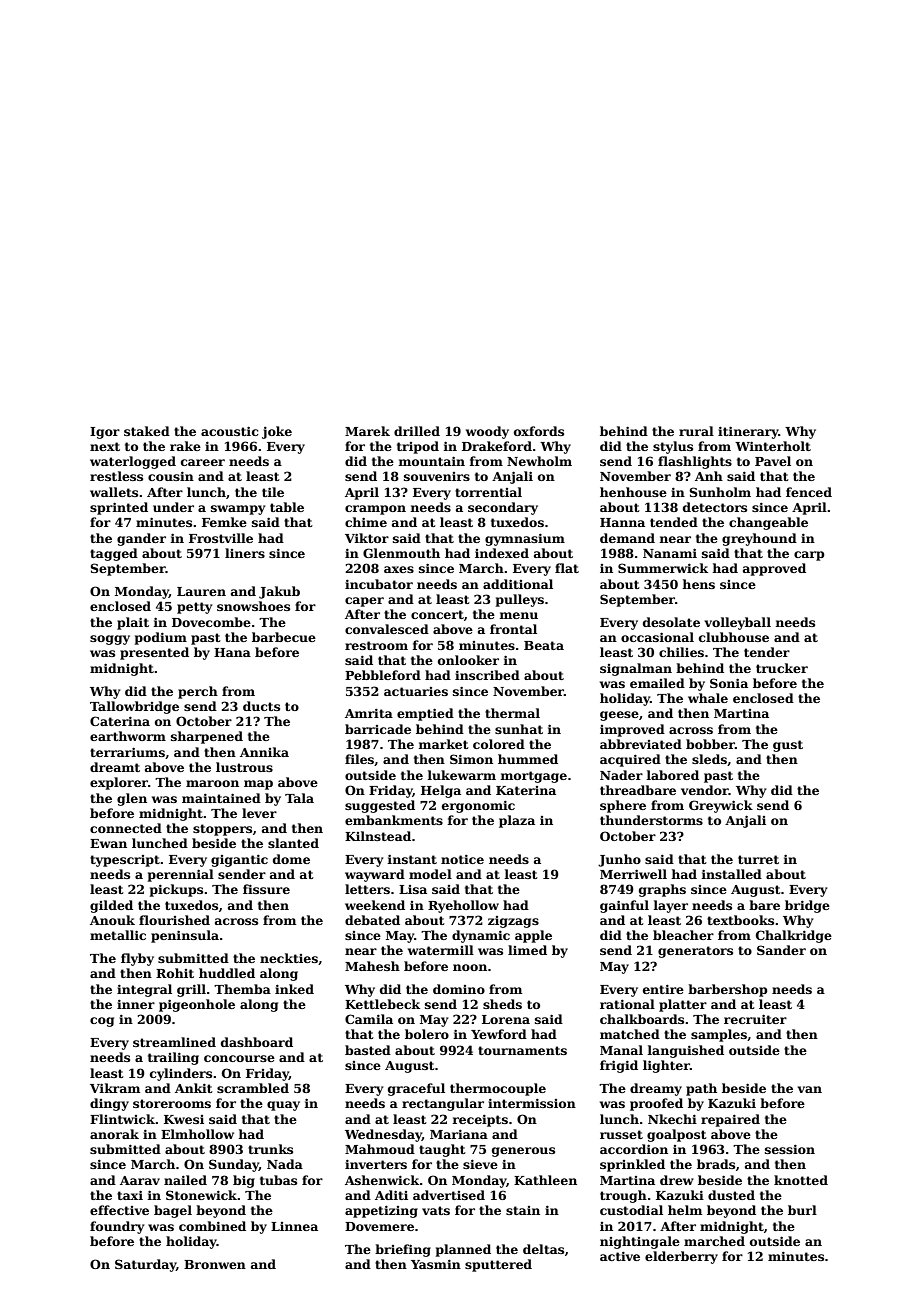  What do you see at coordinates (284, 637) in the document?
I see `barbecue` at bounding box center [284, 637].
